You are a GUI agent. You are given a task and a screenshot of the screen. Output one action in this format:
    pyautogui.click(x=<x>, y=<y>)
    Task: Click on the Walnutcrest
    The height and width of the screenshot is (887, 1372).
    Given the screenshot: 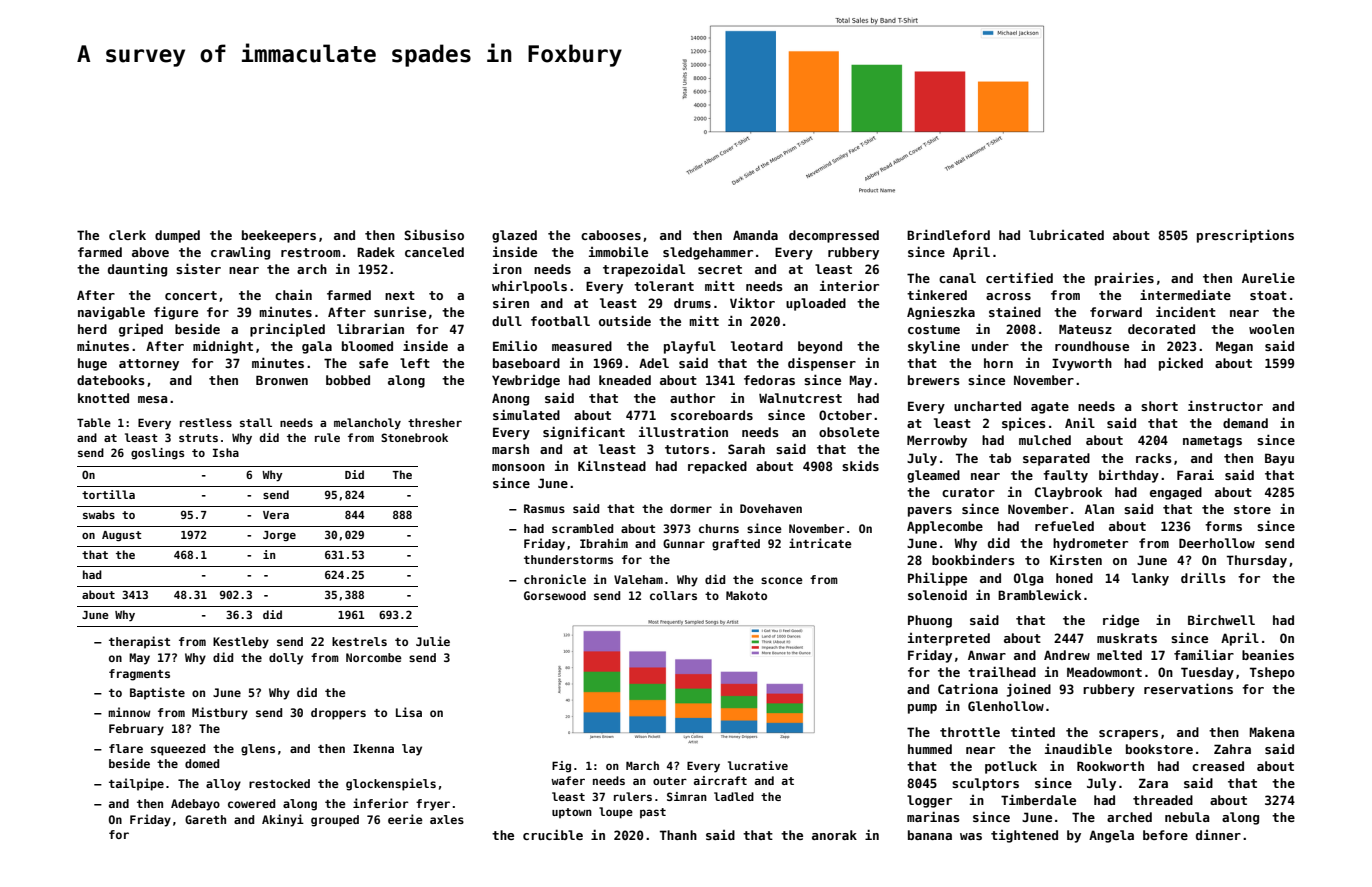 What is the action you would take?
    pyautogui.click(x=800, y=398)
